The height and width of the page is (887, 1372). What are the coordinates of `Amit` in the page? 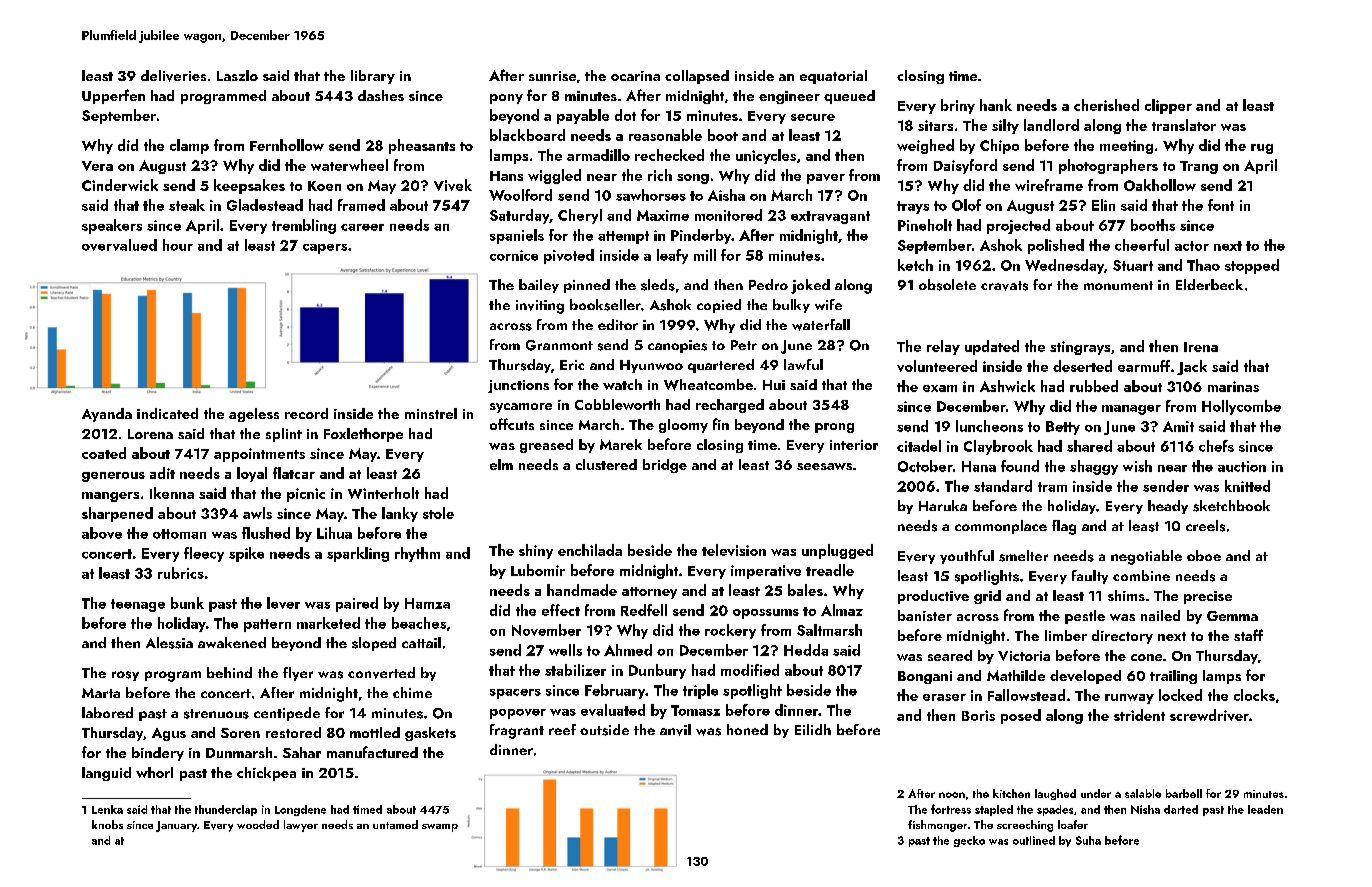 It's located at (1178, 426).
